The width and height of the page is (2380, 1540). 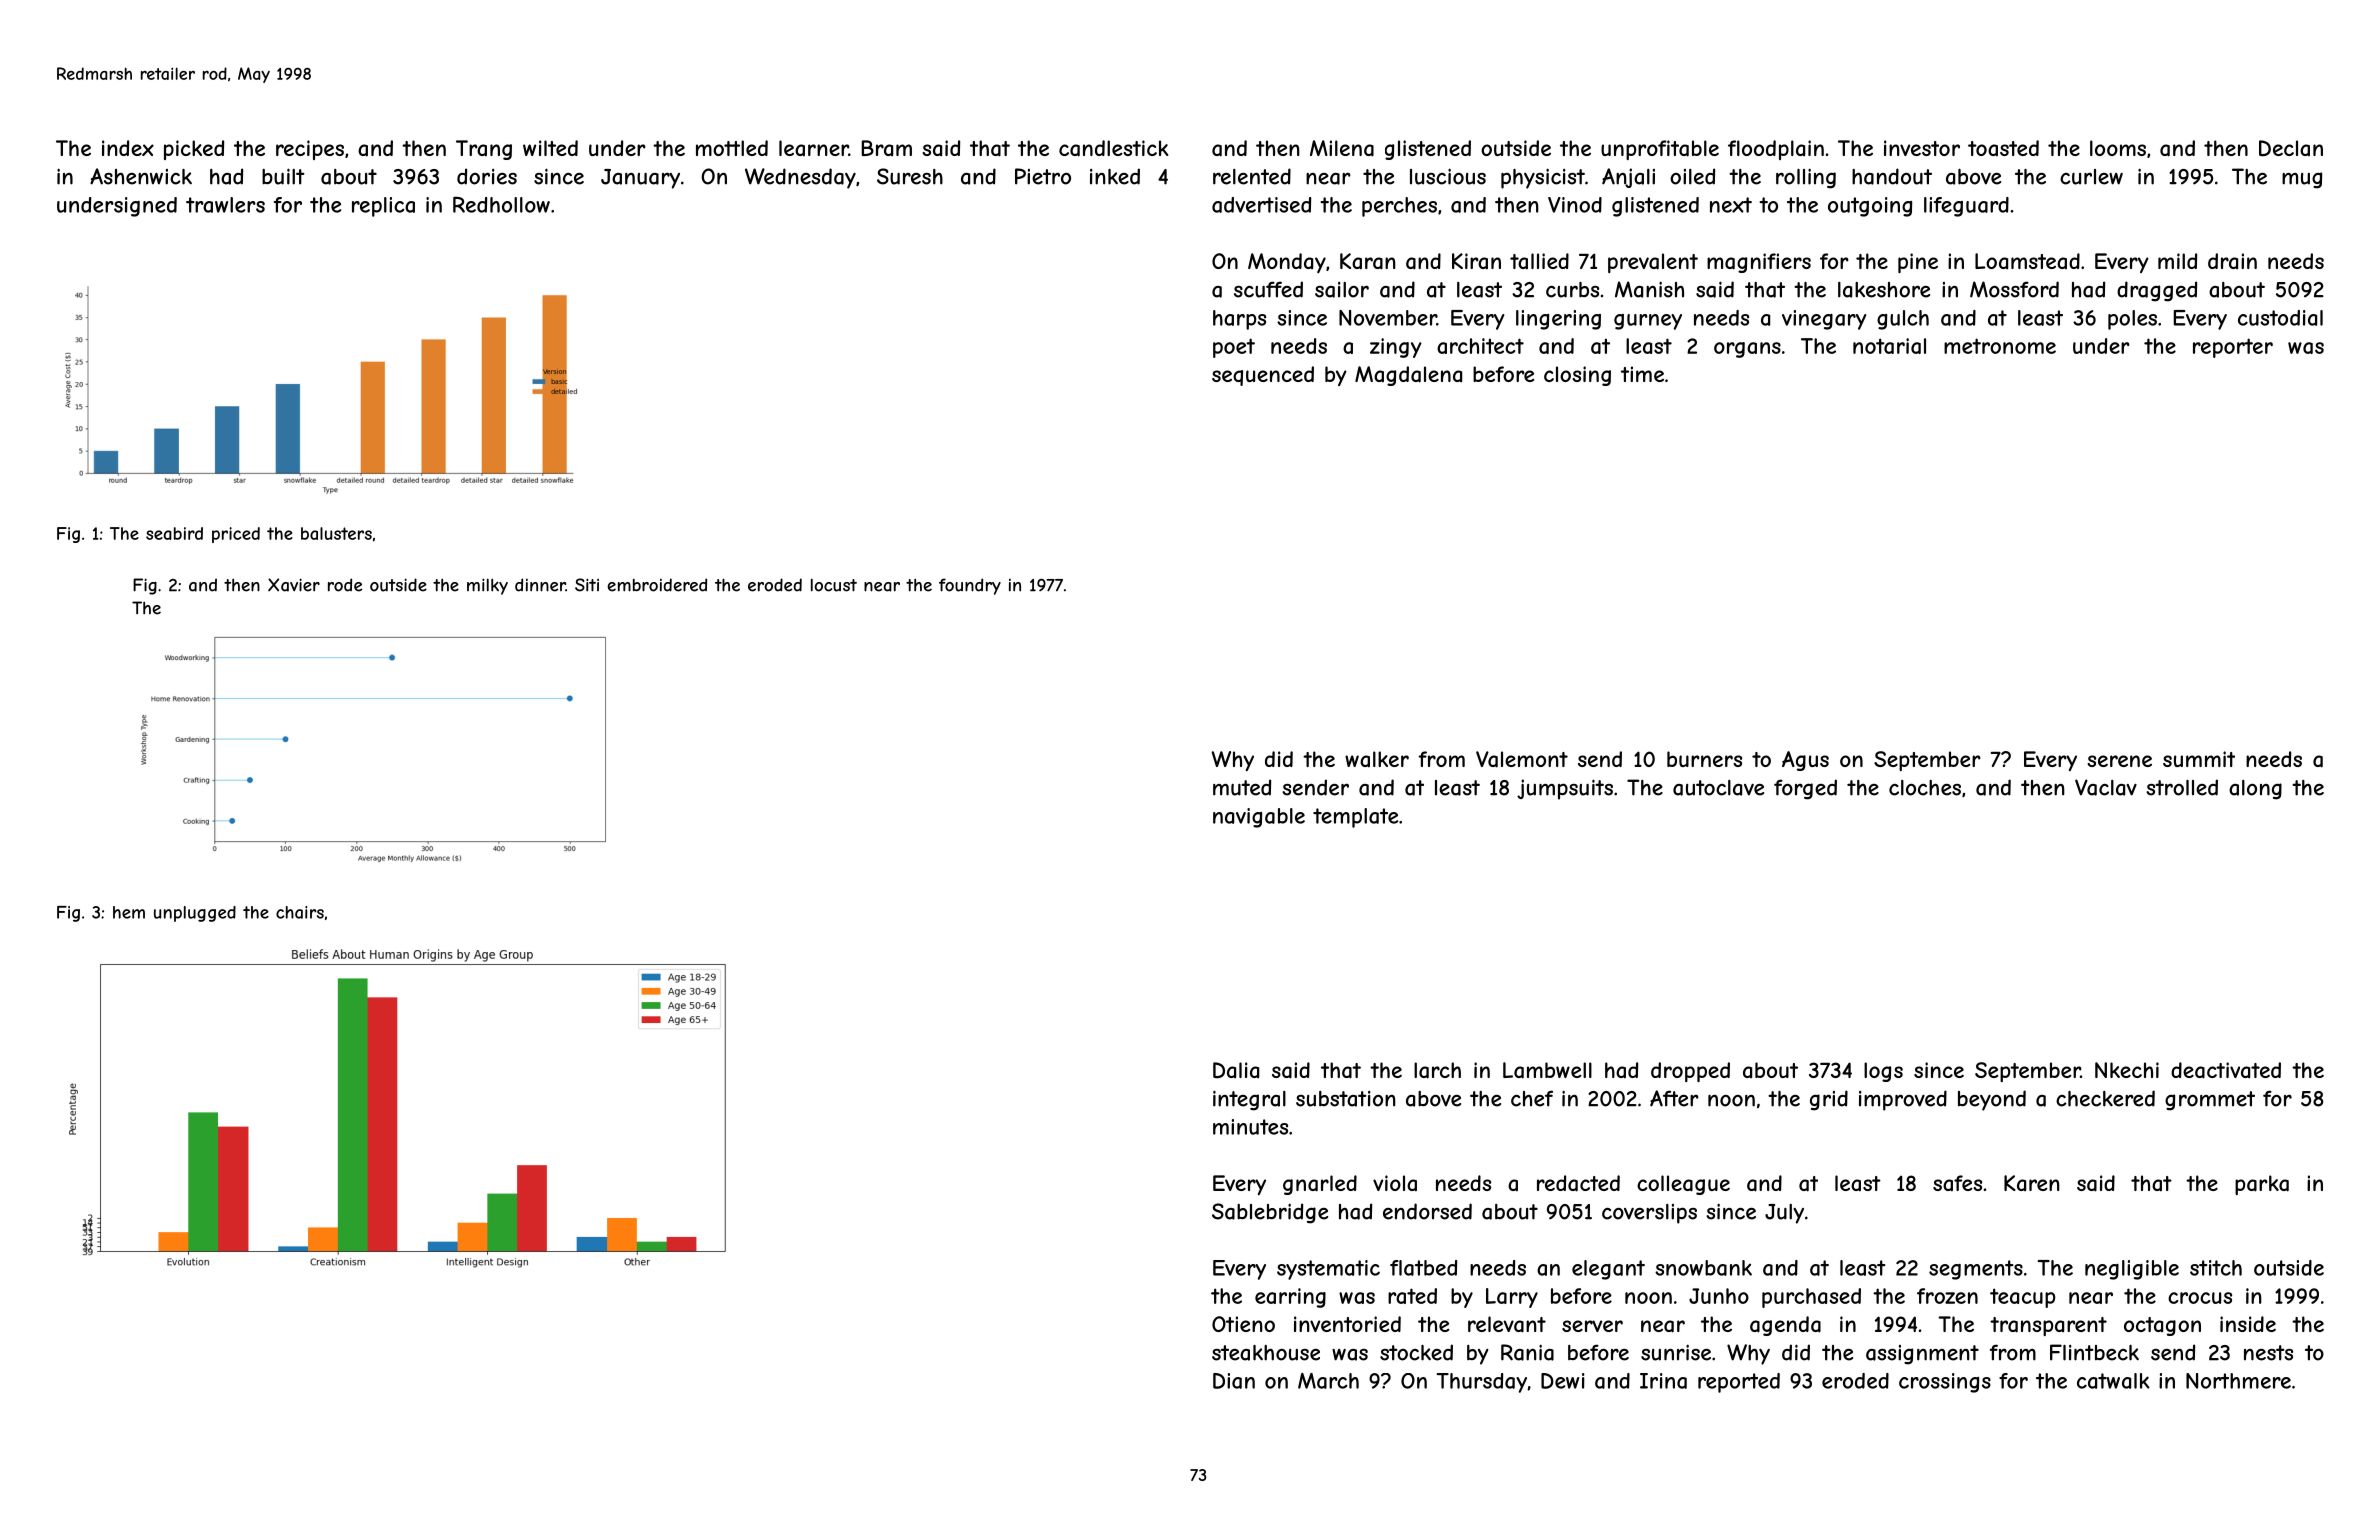 What do you see at coordinates (336, 533) in the page?
I see `balusters` at bounding box center [336, 533].
